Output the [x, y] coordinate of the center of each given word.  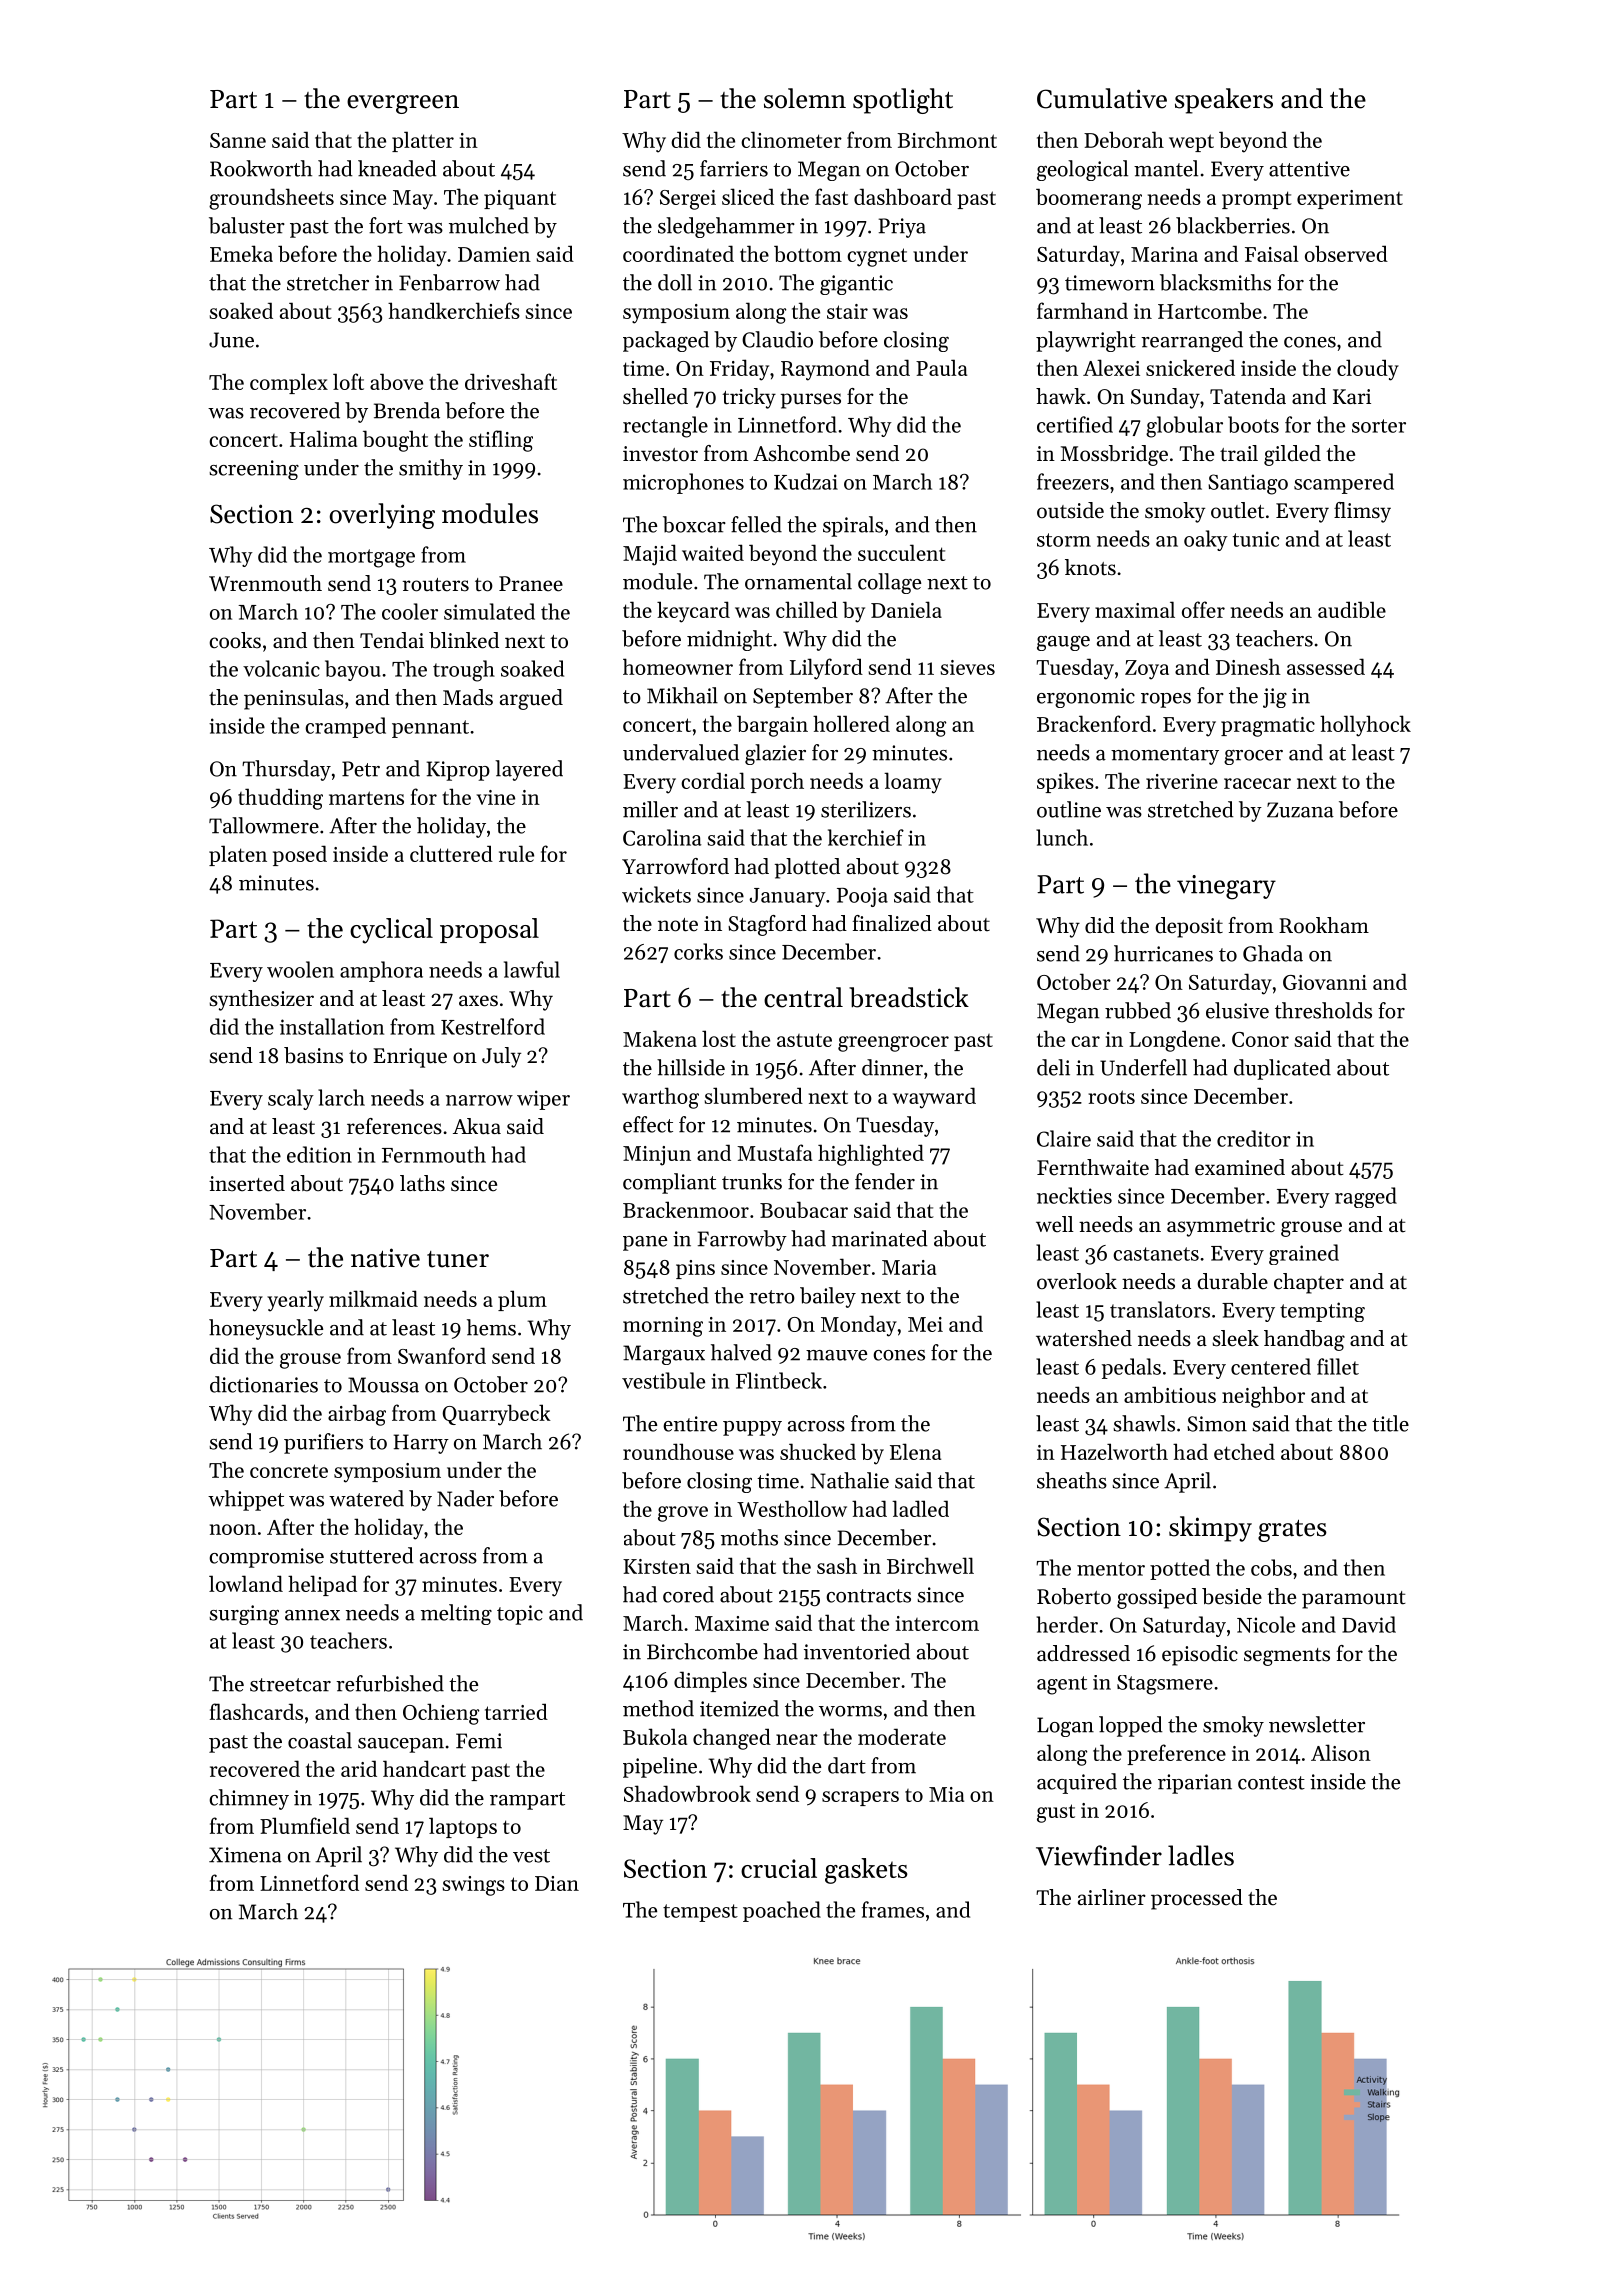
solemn [805, 98]
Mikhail [682, 695]
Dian [557, 1883]
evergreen [403, 104]
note [678, 925]
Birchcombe [702, 1651]
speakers [1224, 101]
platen [238, 855]
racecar [1257, 783]
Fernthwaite [1093, 1167]
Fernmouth [434, 1154]
